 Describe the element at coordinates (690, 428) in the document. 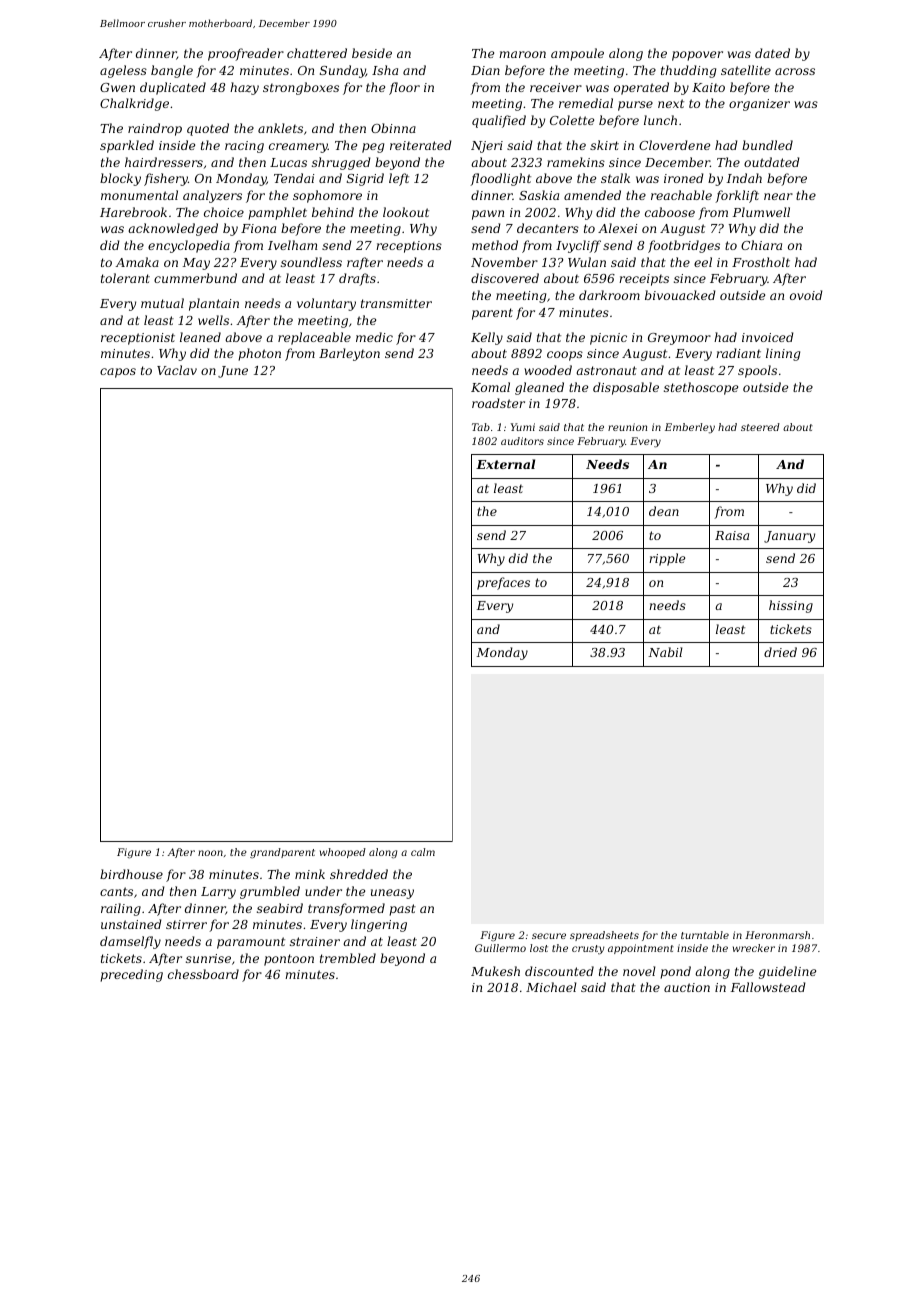

I see `Emberley` at that location.
